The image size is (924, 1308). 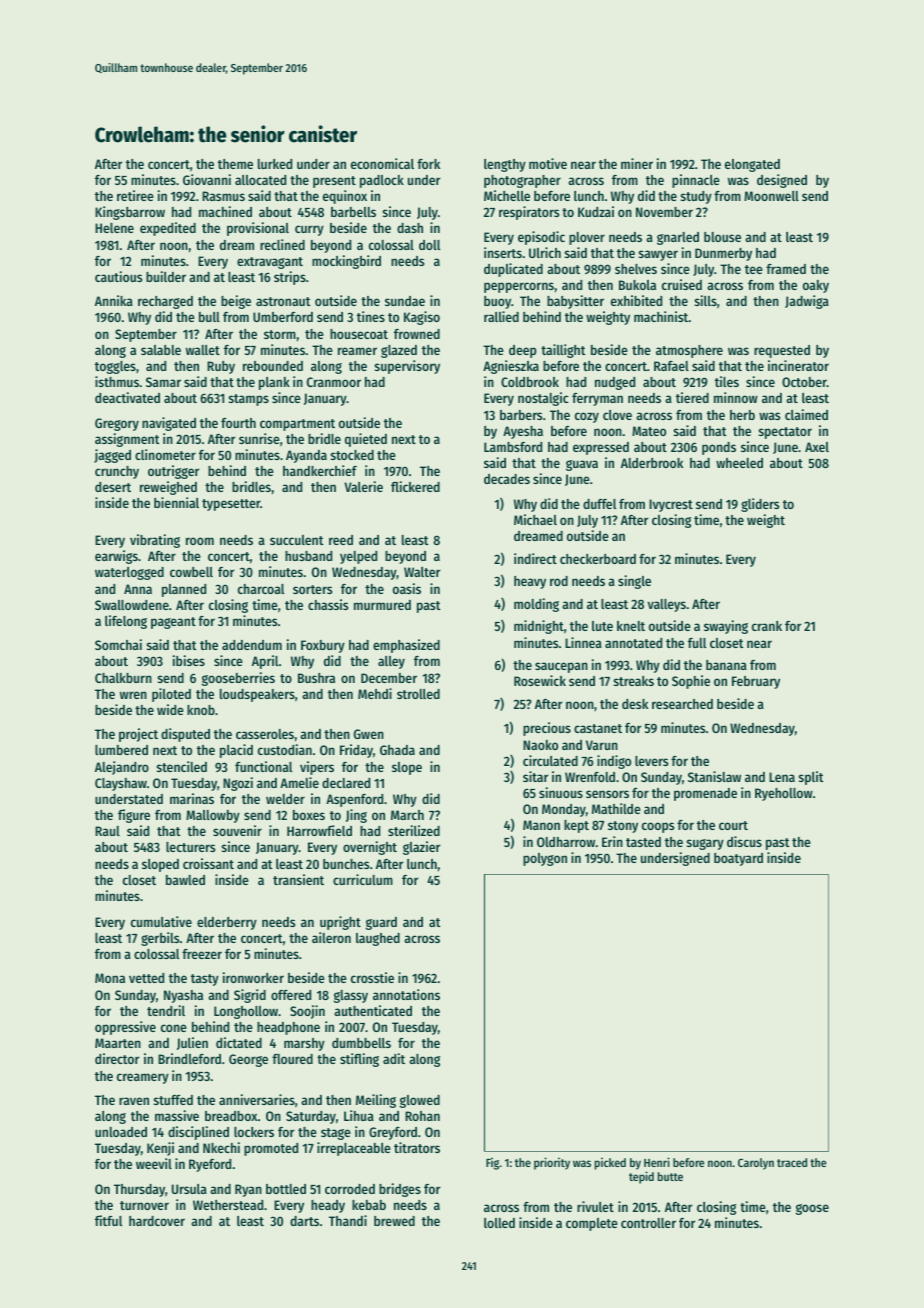 What do you see at coordinates (705, 300) in the page?
I see `sills` at bounding box center [705, 300].
